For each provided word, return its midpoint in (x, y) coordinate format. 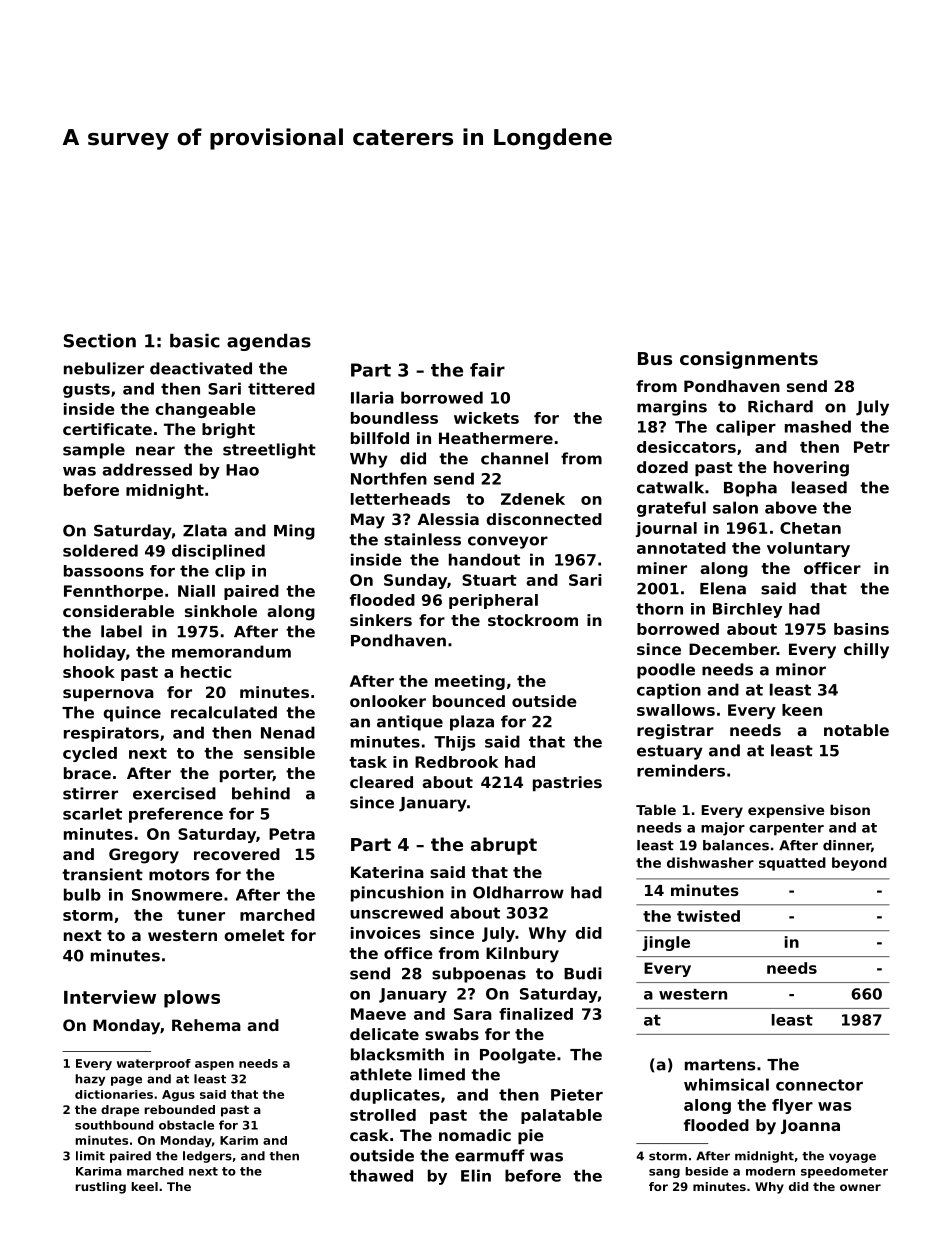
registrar (675, 732)
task (368, 762)
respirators (111, 734)
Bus (655, 358)
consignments (749, 360)
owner (860, 1187)
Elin (476, 1175)
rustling (100, 1188)
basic (195, 341)
